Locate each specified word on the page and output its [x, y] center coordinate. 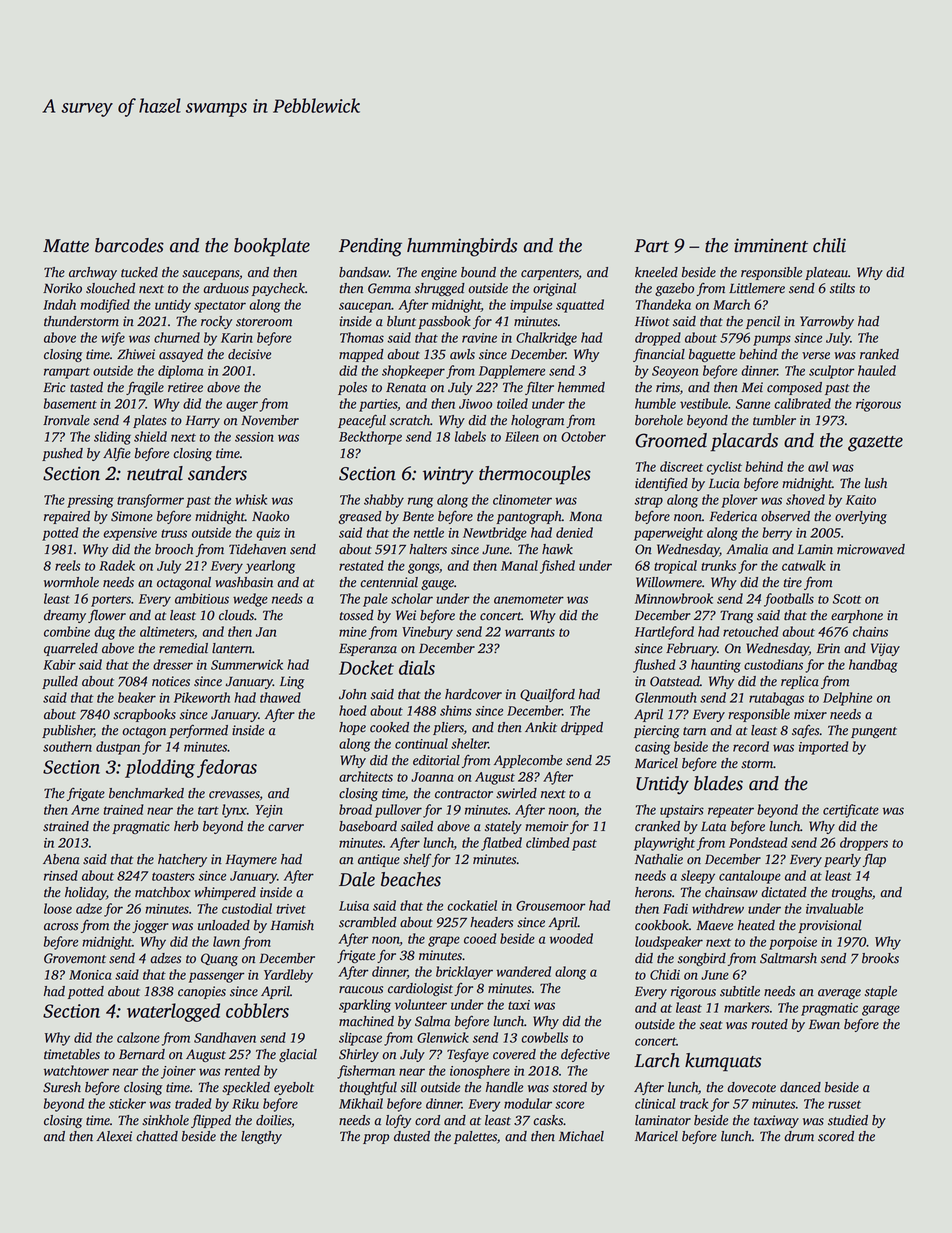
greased [360, 517]
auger [242, 406]
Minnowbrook [674, 598]
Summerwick [247, 664]
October [583, 436]
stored [570, 1087]
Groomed [671, 440]
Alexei [114, 1136]
